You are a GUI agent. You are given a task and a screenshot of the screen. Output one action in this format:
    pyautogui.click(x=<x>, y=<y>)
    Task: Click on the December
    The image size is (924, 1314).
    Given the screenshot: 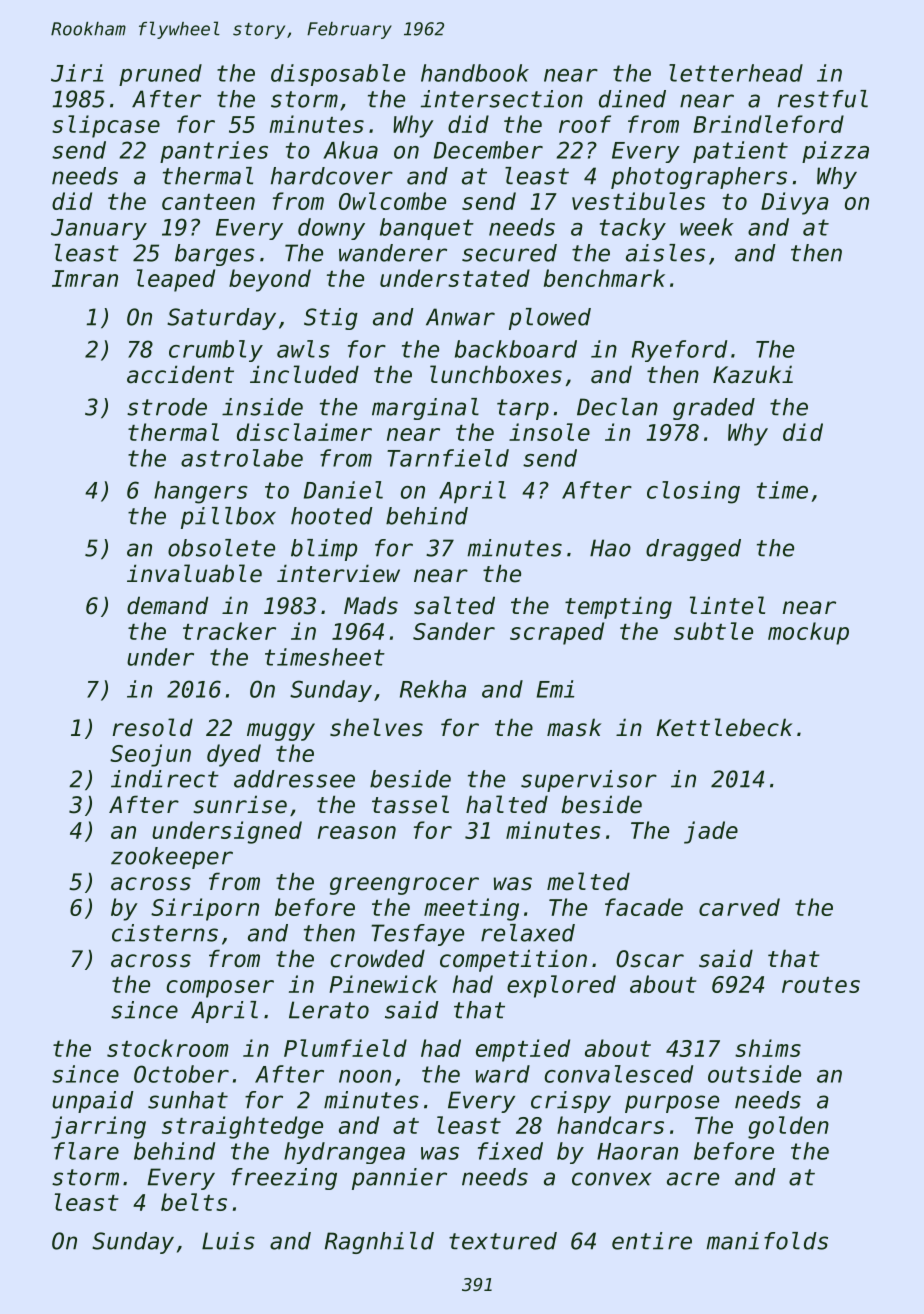 What is the action you would take?
    pyautogui.click(x=488, y=150)
